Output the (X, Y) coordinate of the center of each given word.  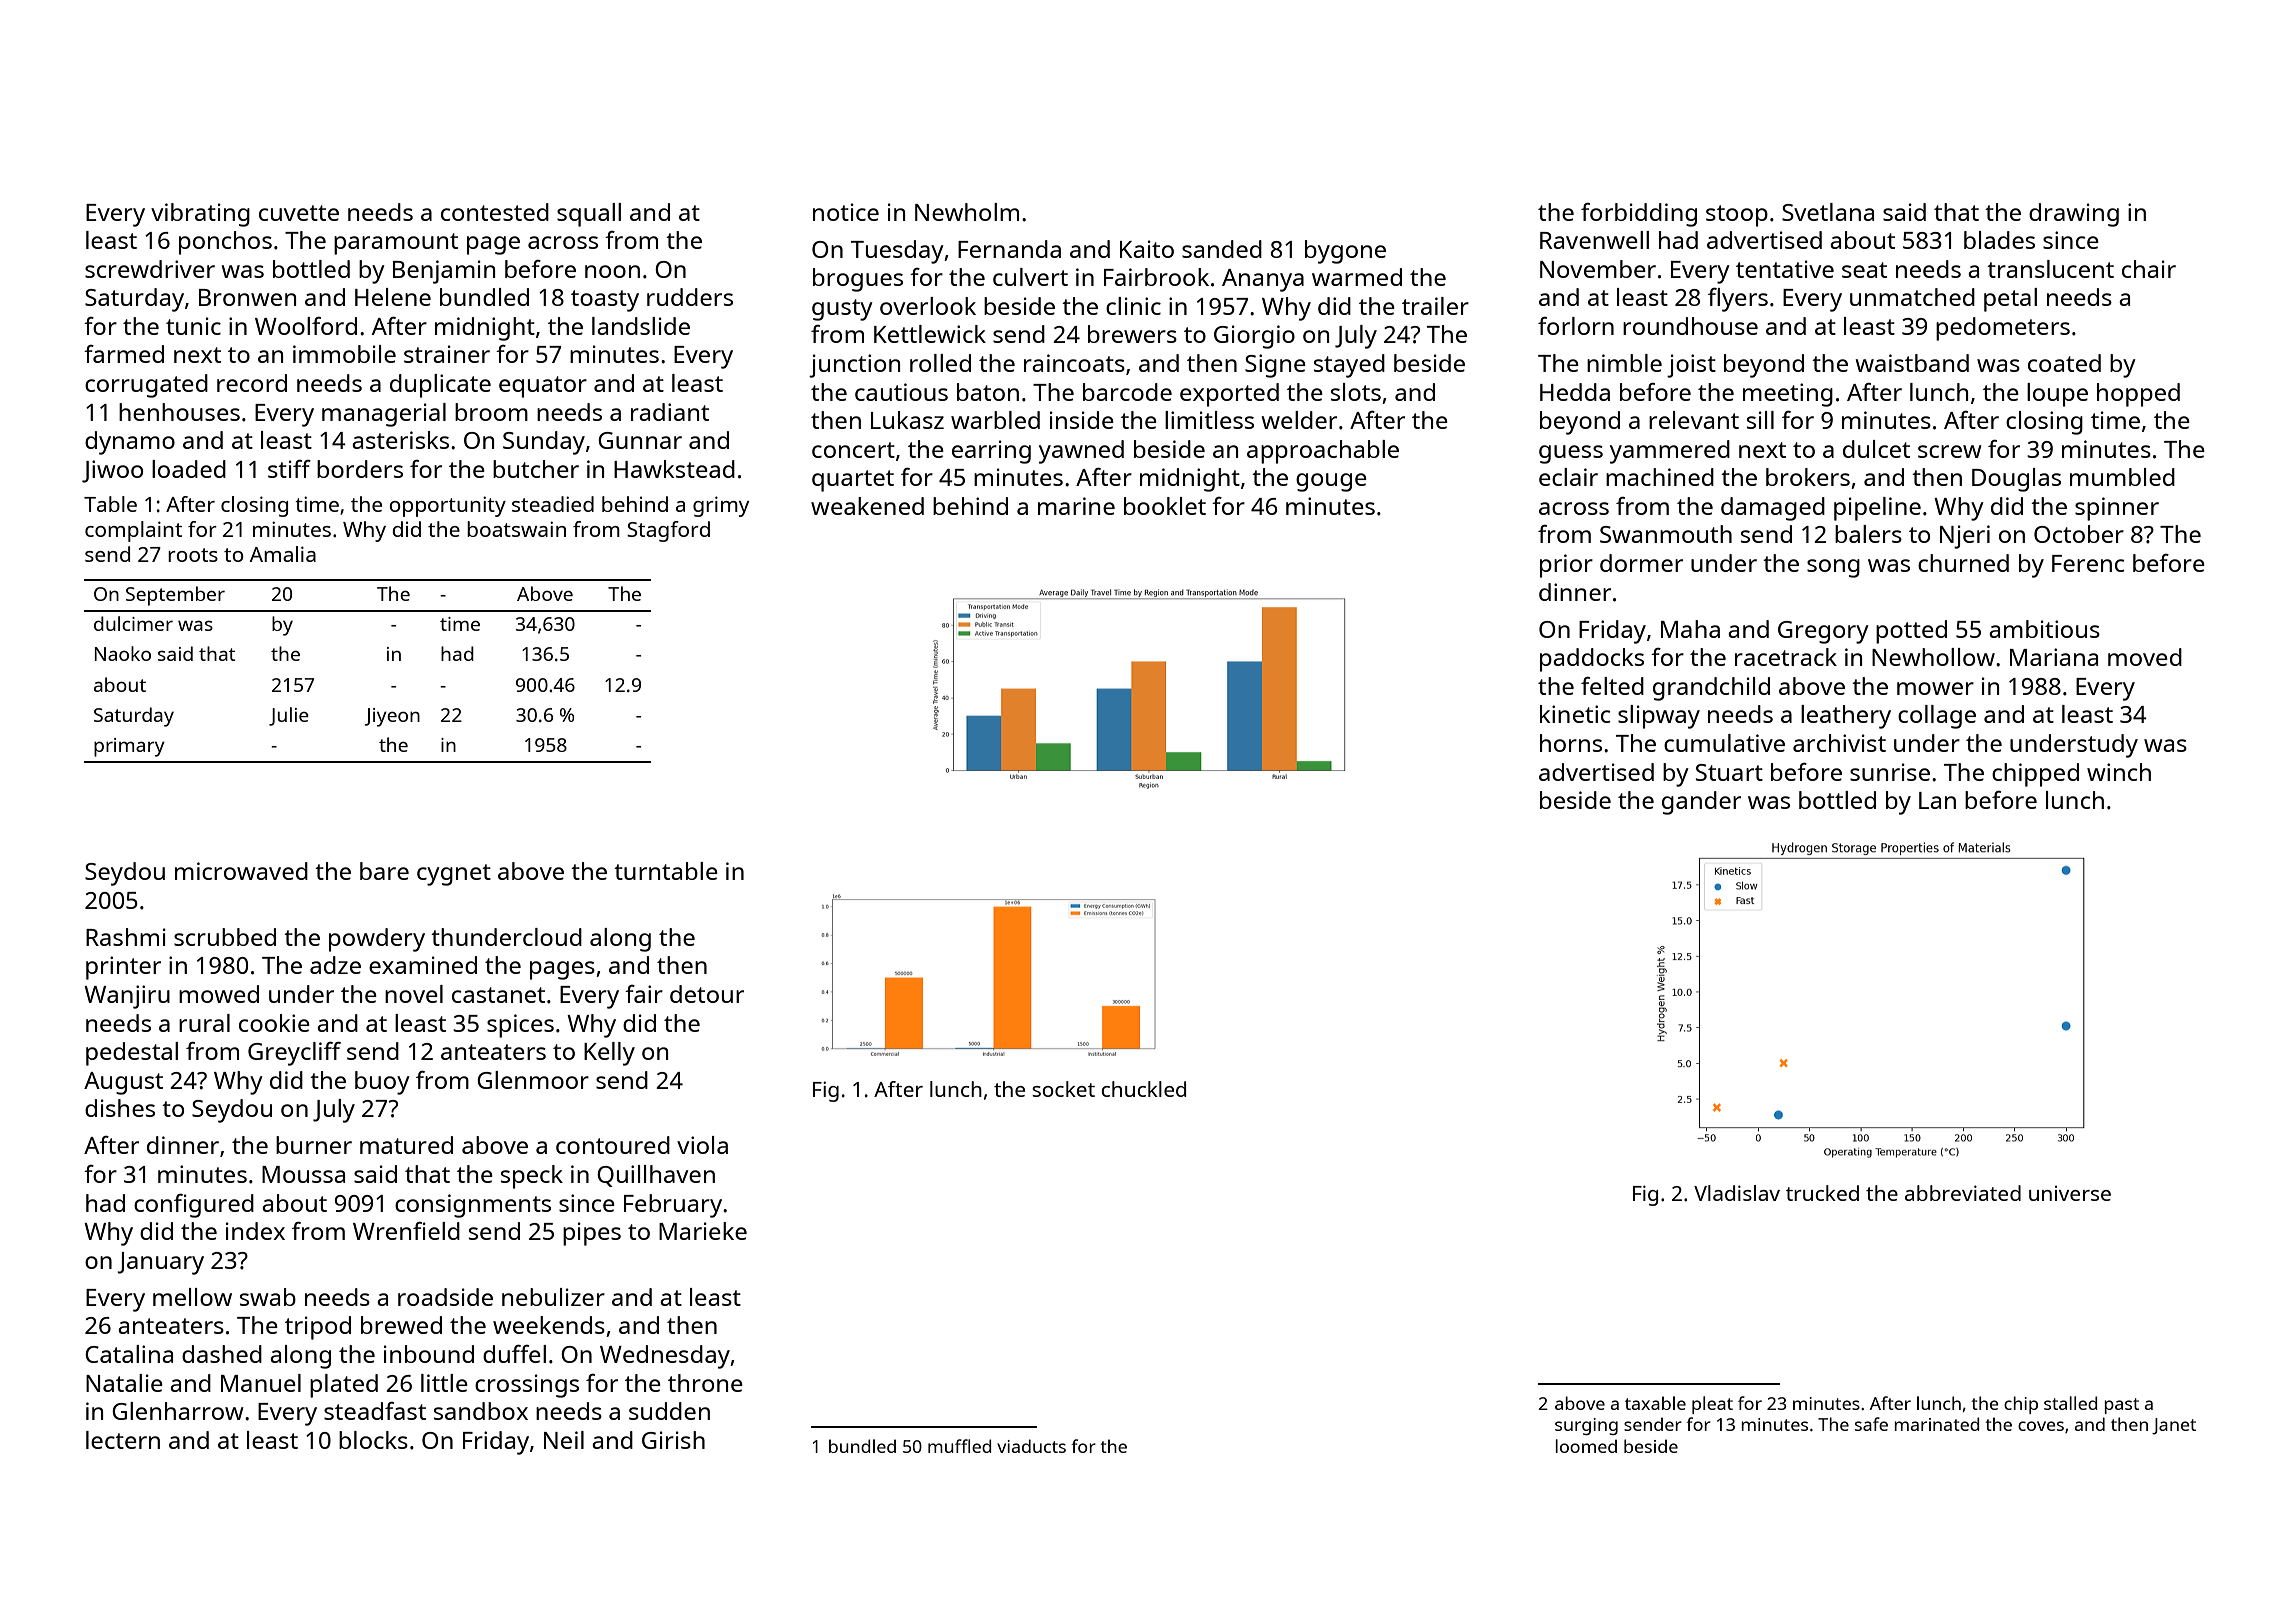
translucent (2050, 269)
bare (384, 871)
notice (846, 212)
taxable (1655, 1403)
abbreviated (1963, 1193)
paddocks (1592, 660)
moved (2145, 657)
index (255, 1231)
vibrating (200, 215)
